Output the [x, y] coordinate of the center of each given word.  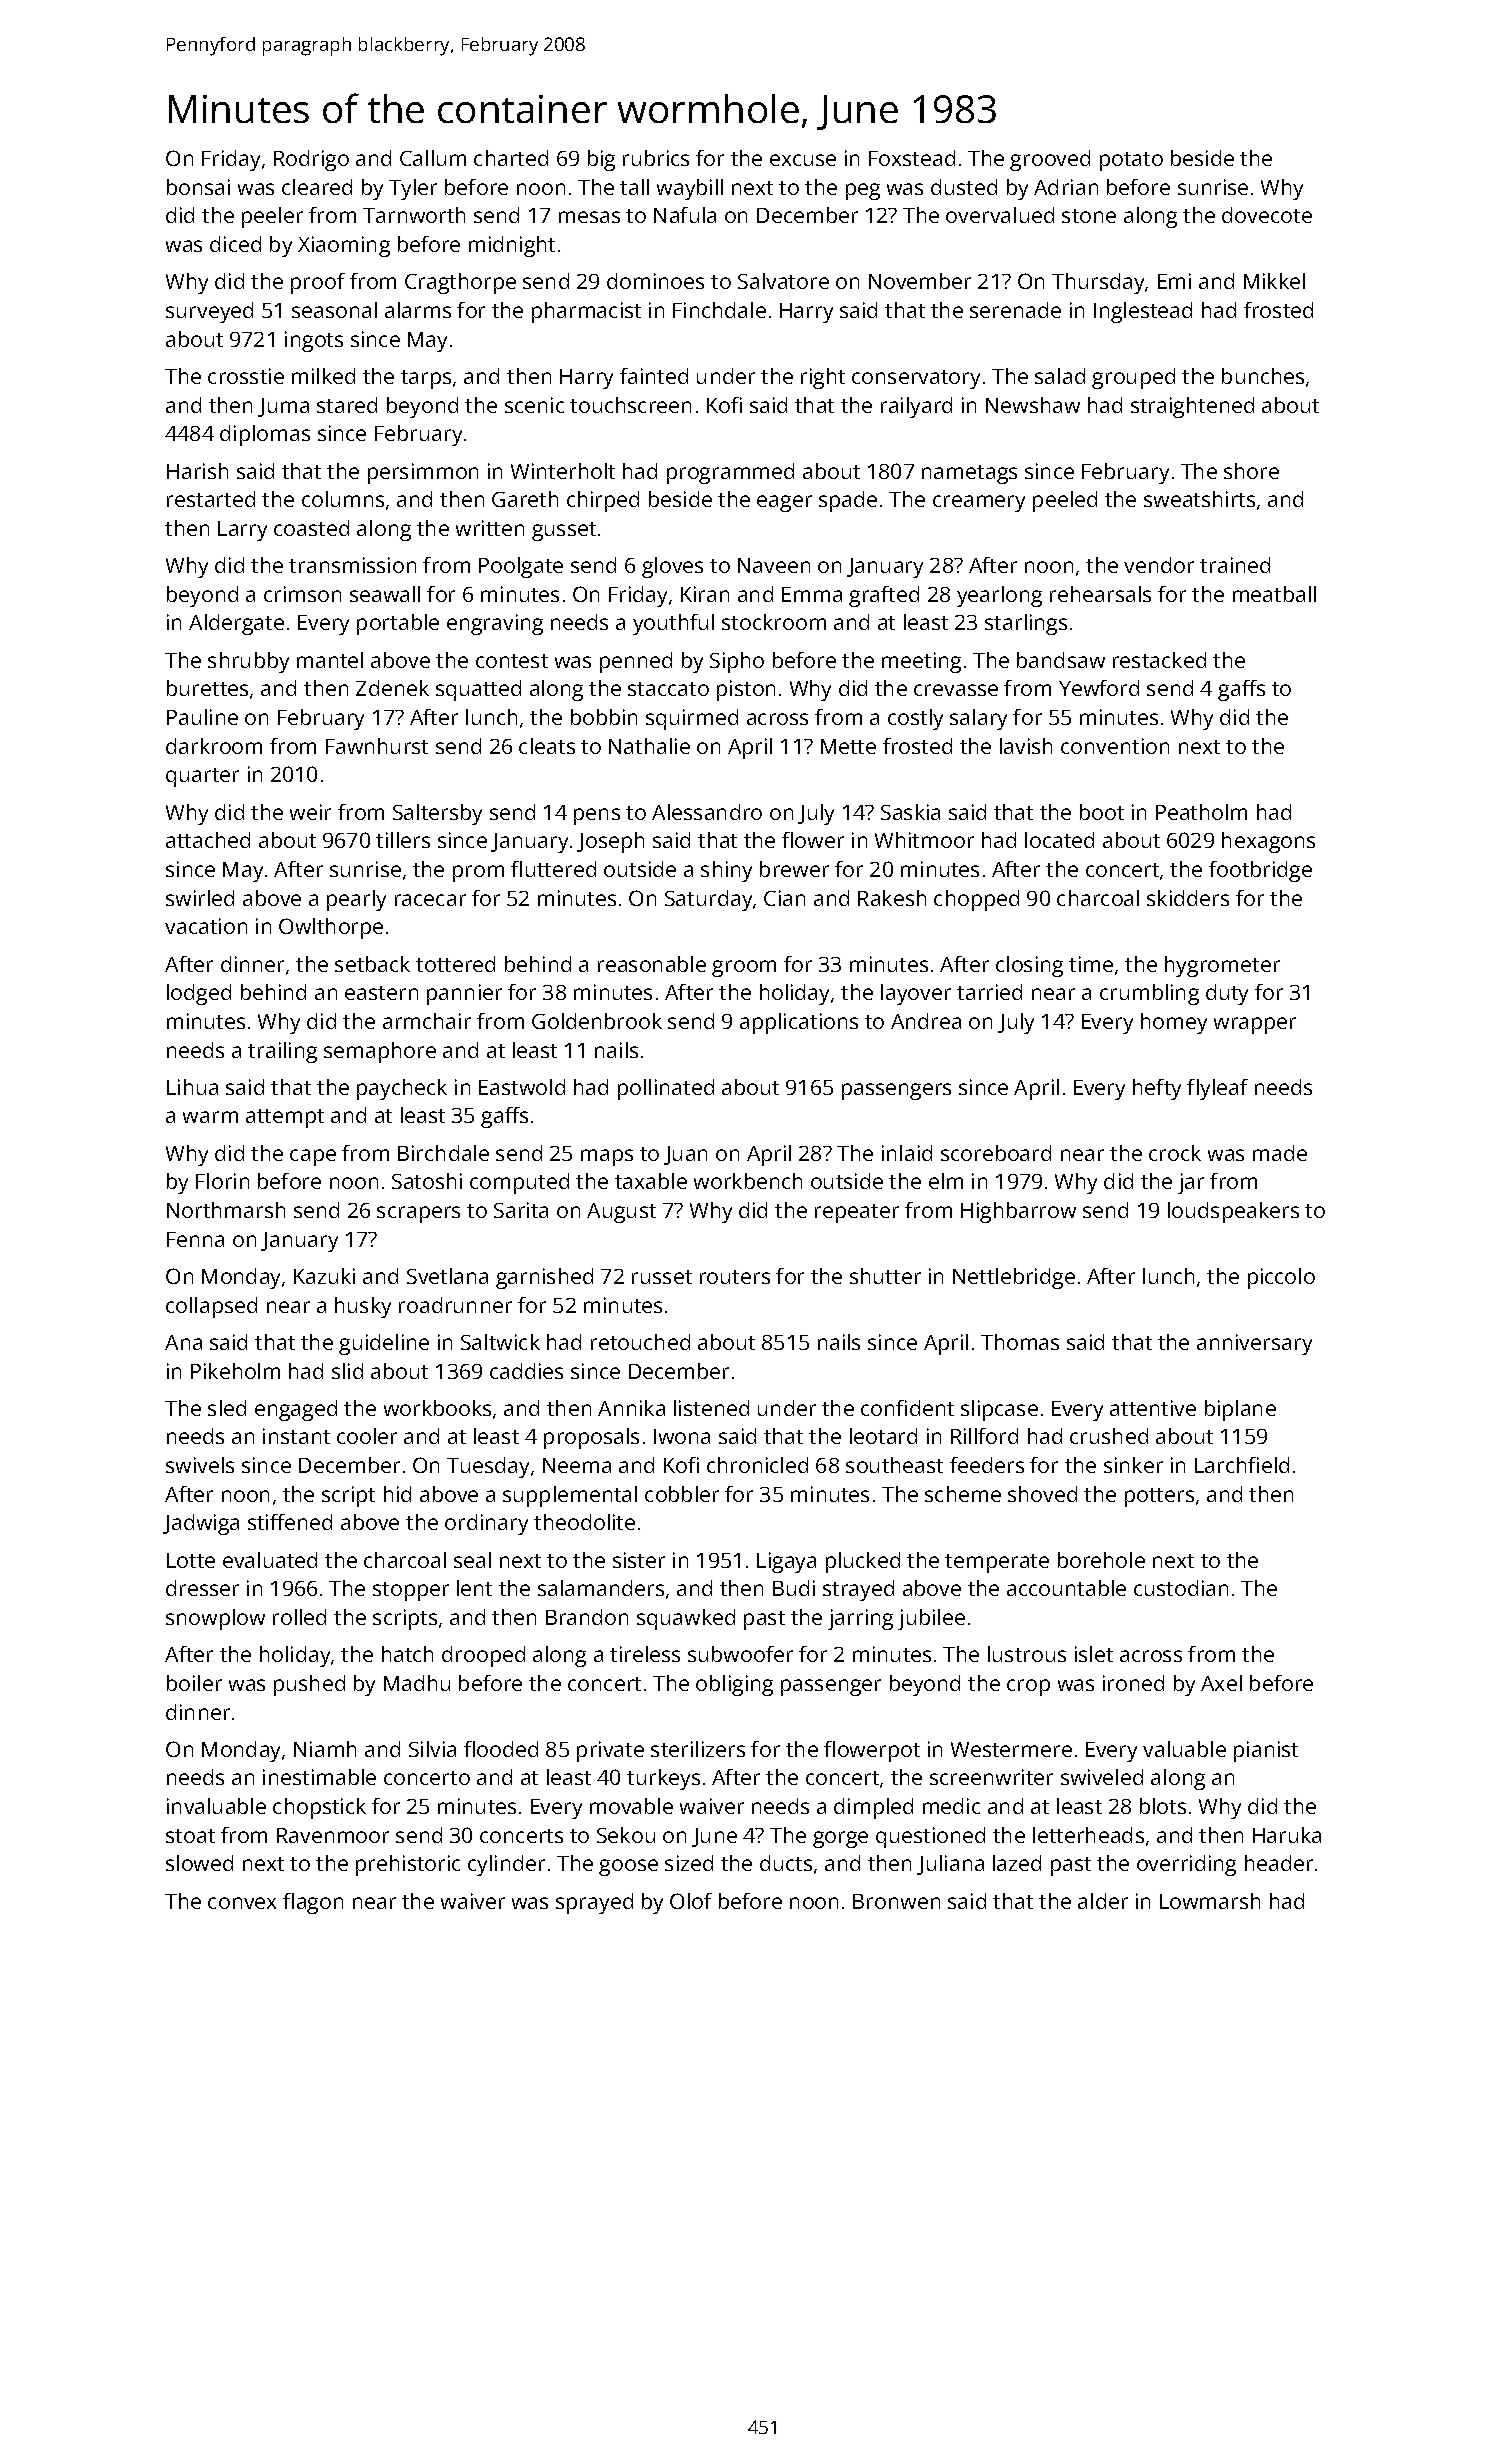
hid [397, 1494]
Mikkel [1274, 281]
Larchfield [1242, 1465]
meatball [1274, 594]
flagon [313, 1903]
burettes [207, 688]
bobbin [604, 717]
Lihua [192, 1087]
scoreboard [996, 1153]
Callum [433, 158]
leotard [883, 1436]
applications [799, 1023]
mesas [589, 217]
